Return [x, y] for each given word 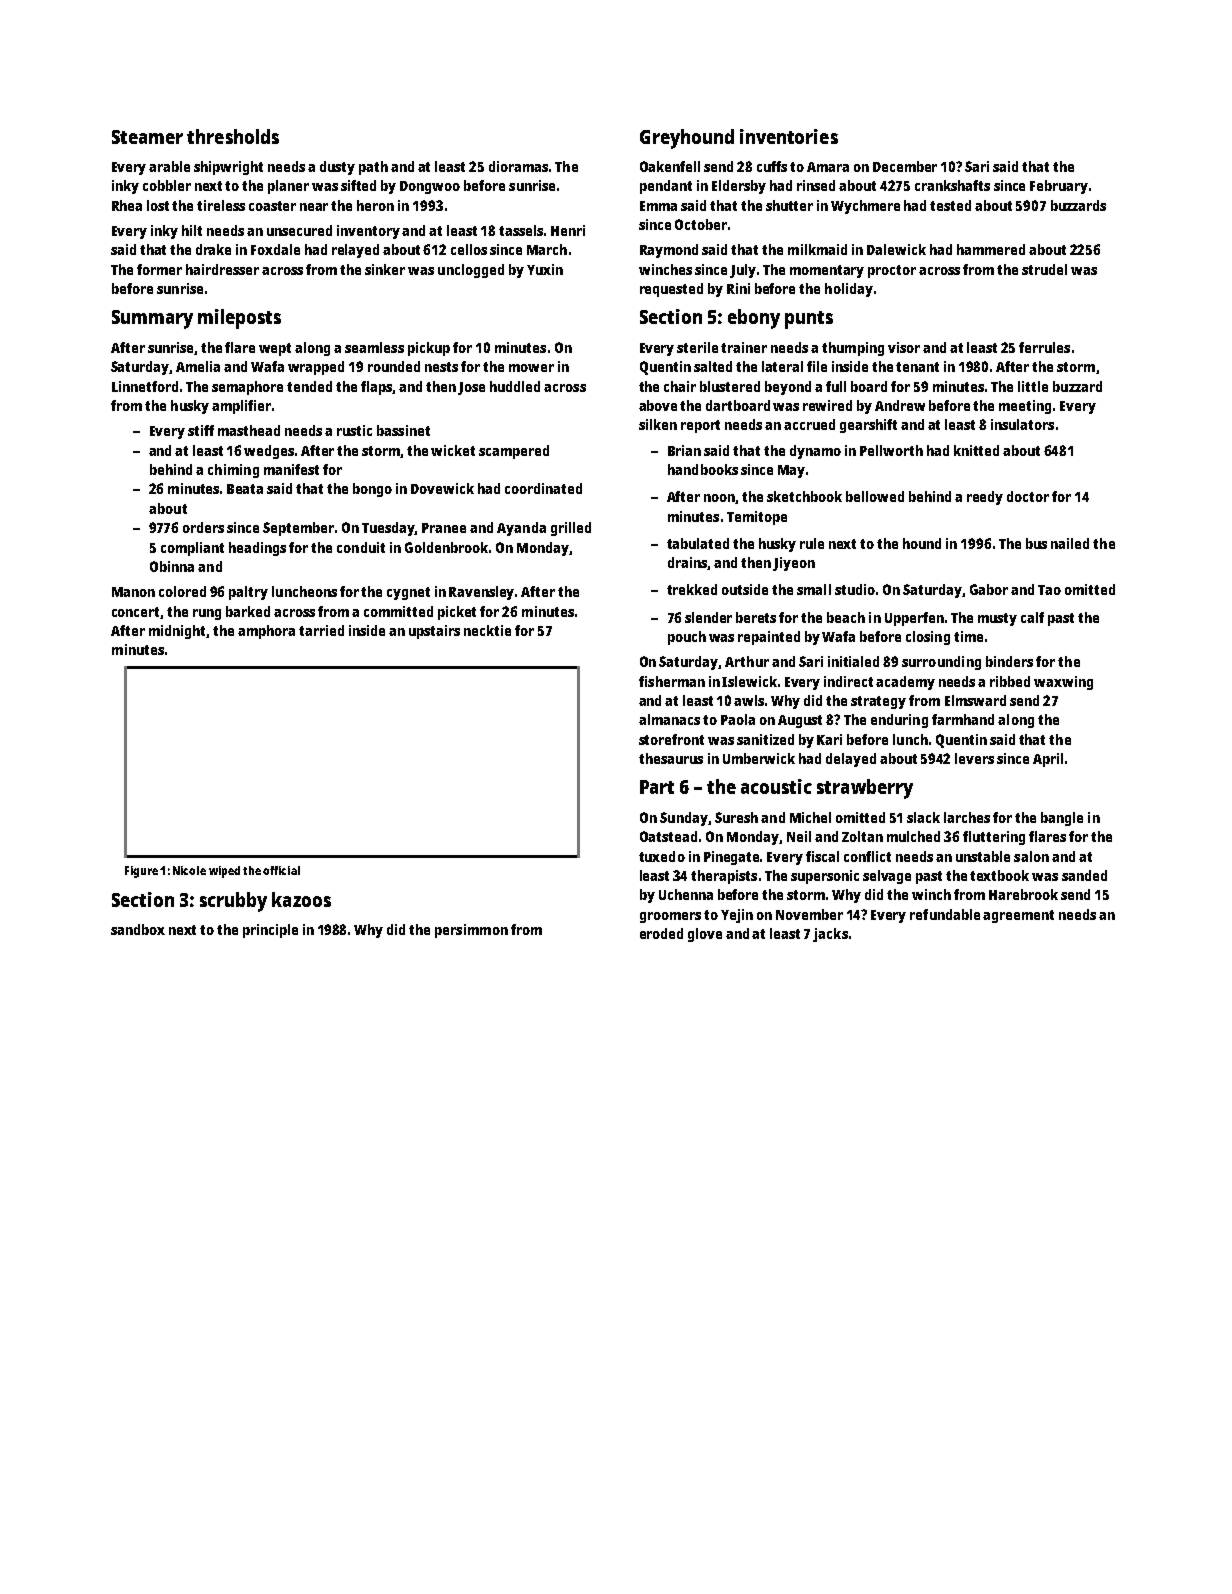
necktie [487, 630]
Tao [1049, 590]
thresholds [233, 136]
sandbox [138, 929]
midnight [178, 632]
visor [904, 347]
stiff [201, 430]
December [905, 166]
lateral [782, 366]
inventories [789, 136]
